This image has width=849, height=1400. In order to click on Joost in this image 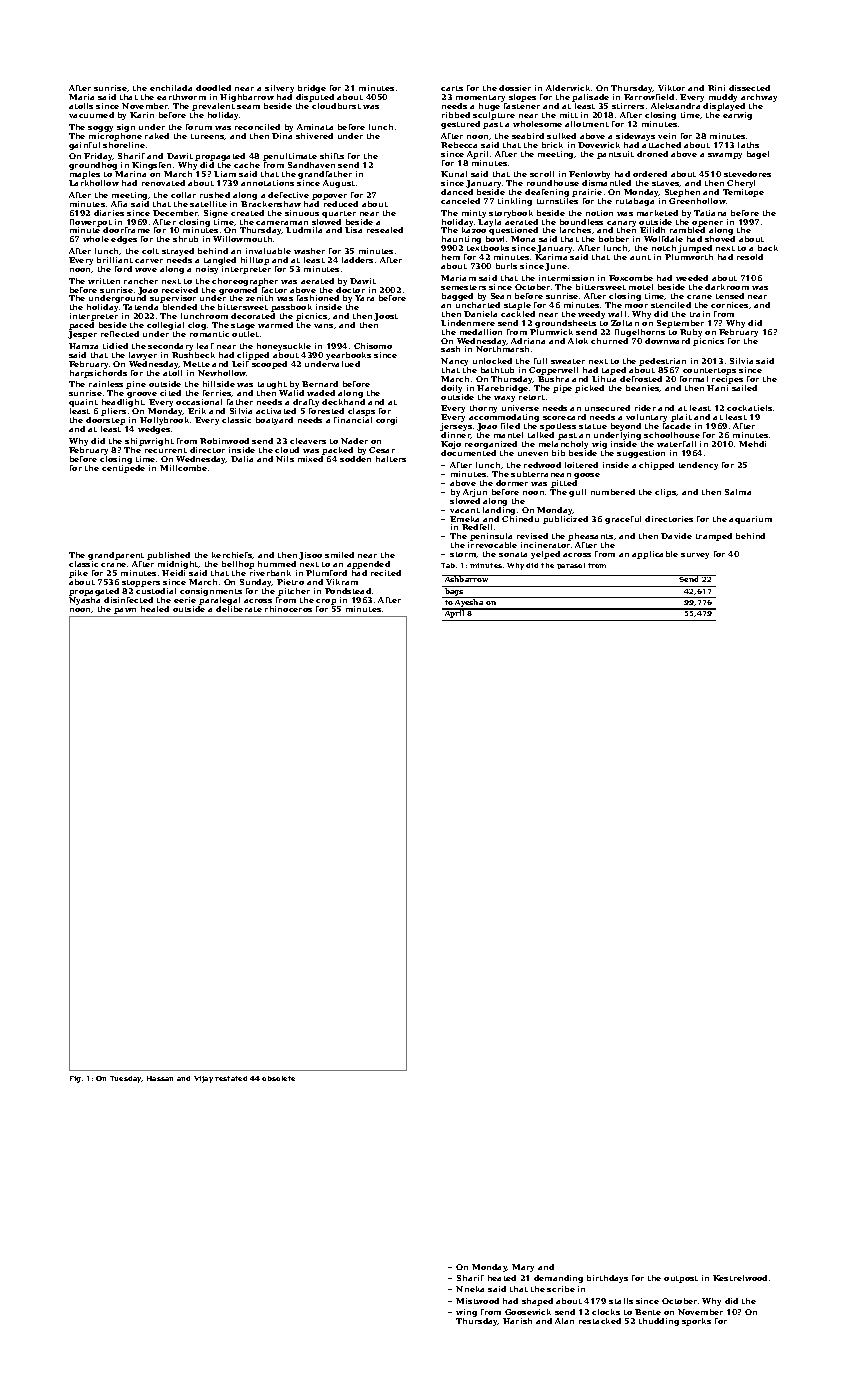, I will do `click(386, 317)`.
